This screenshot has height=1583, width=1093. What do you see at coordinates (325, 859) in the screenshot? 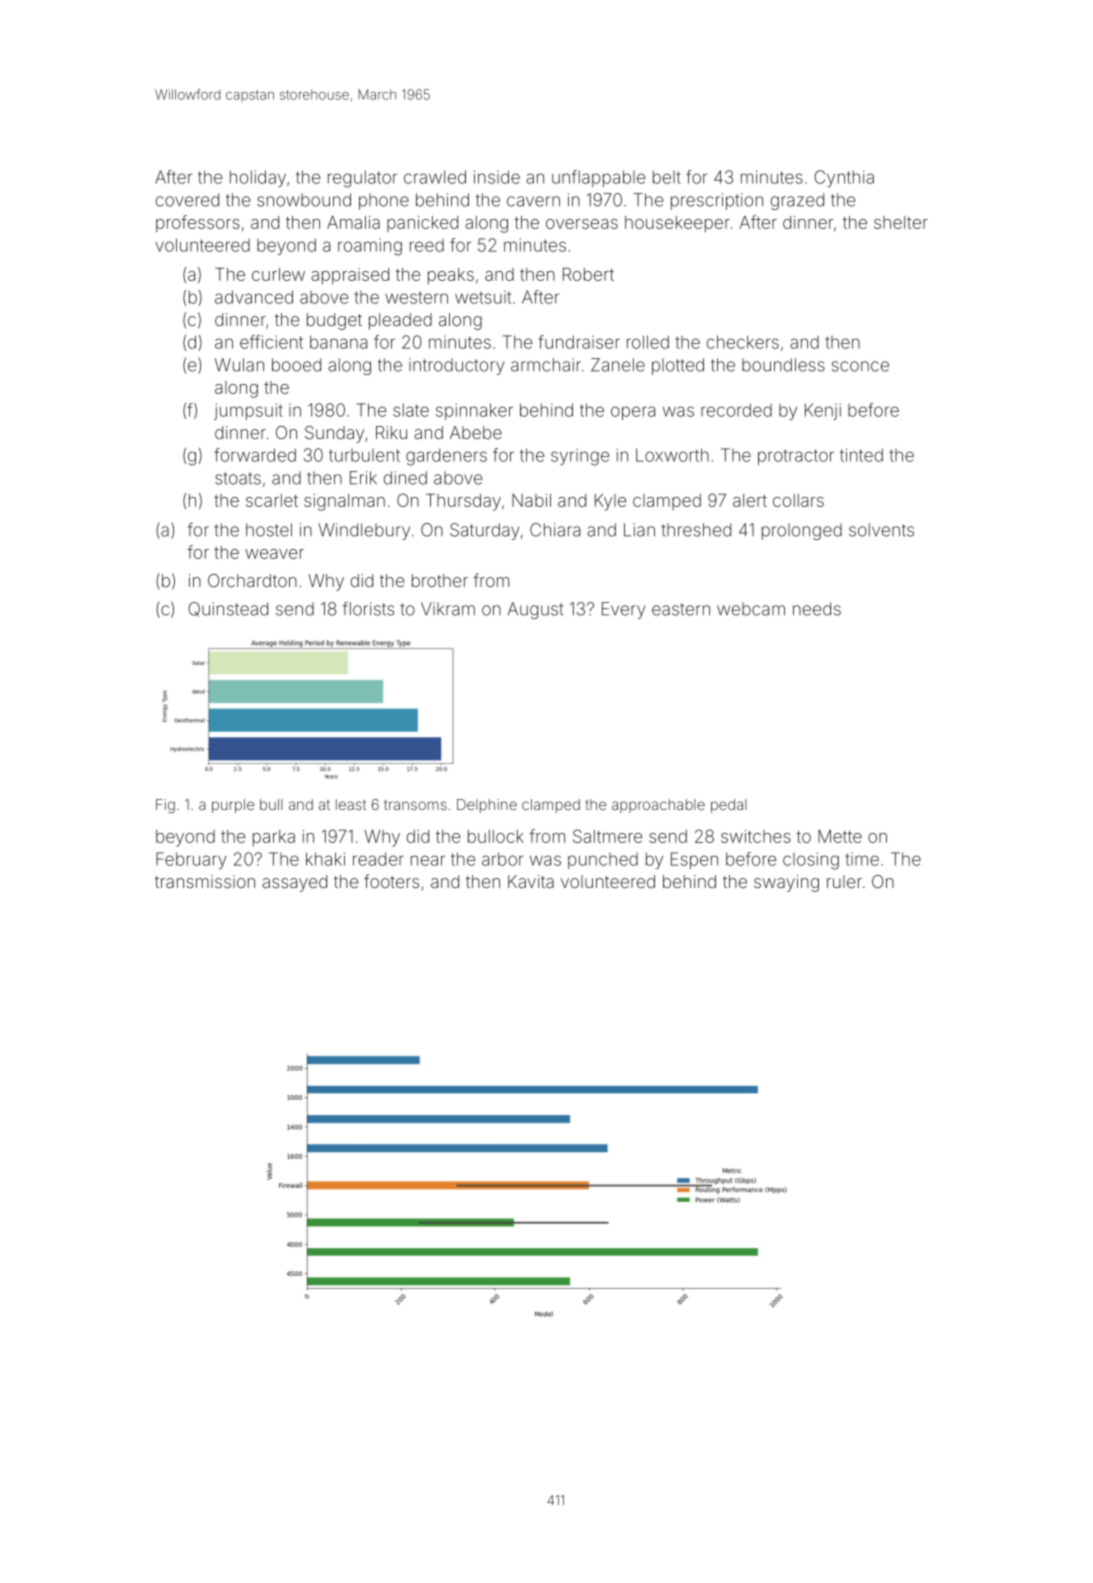
I see `khaki` at bounding box center [325, 859].
